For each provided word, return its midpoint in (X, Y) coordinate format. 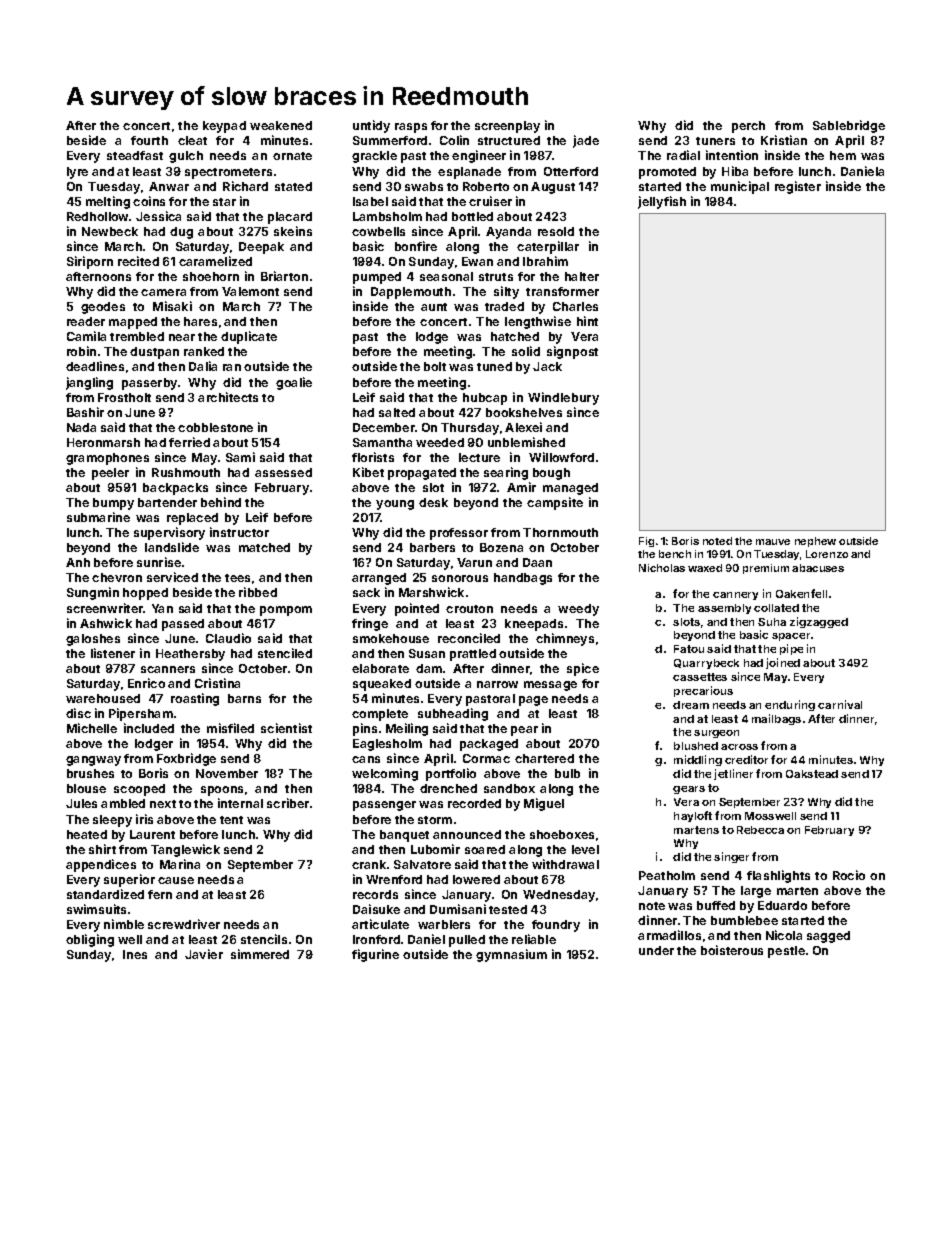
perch (748, 127)
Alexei (523, 427)
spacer (791, 637)
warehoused (103, 698)
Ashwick (106, 623)
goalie (294, 383)
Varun (474, 562)
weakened (281, 125)
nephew (815, 542)
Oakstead (812, 774)
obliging (90, 940)
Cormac (486, 758)
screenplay (507, 127)
